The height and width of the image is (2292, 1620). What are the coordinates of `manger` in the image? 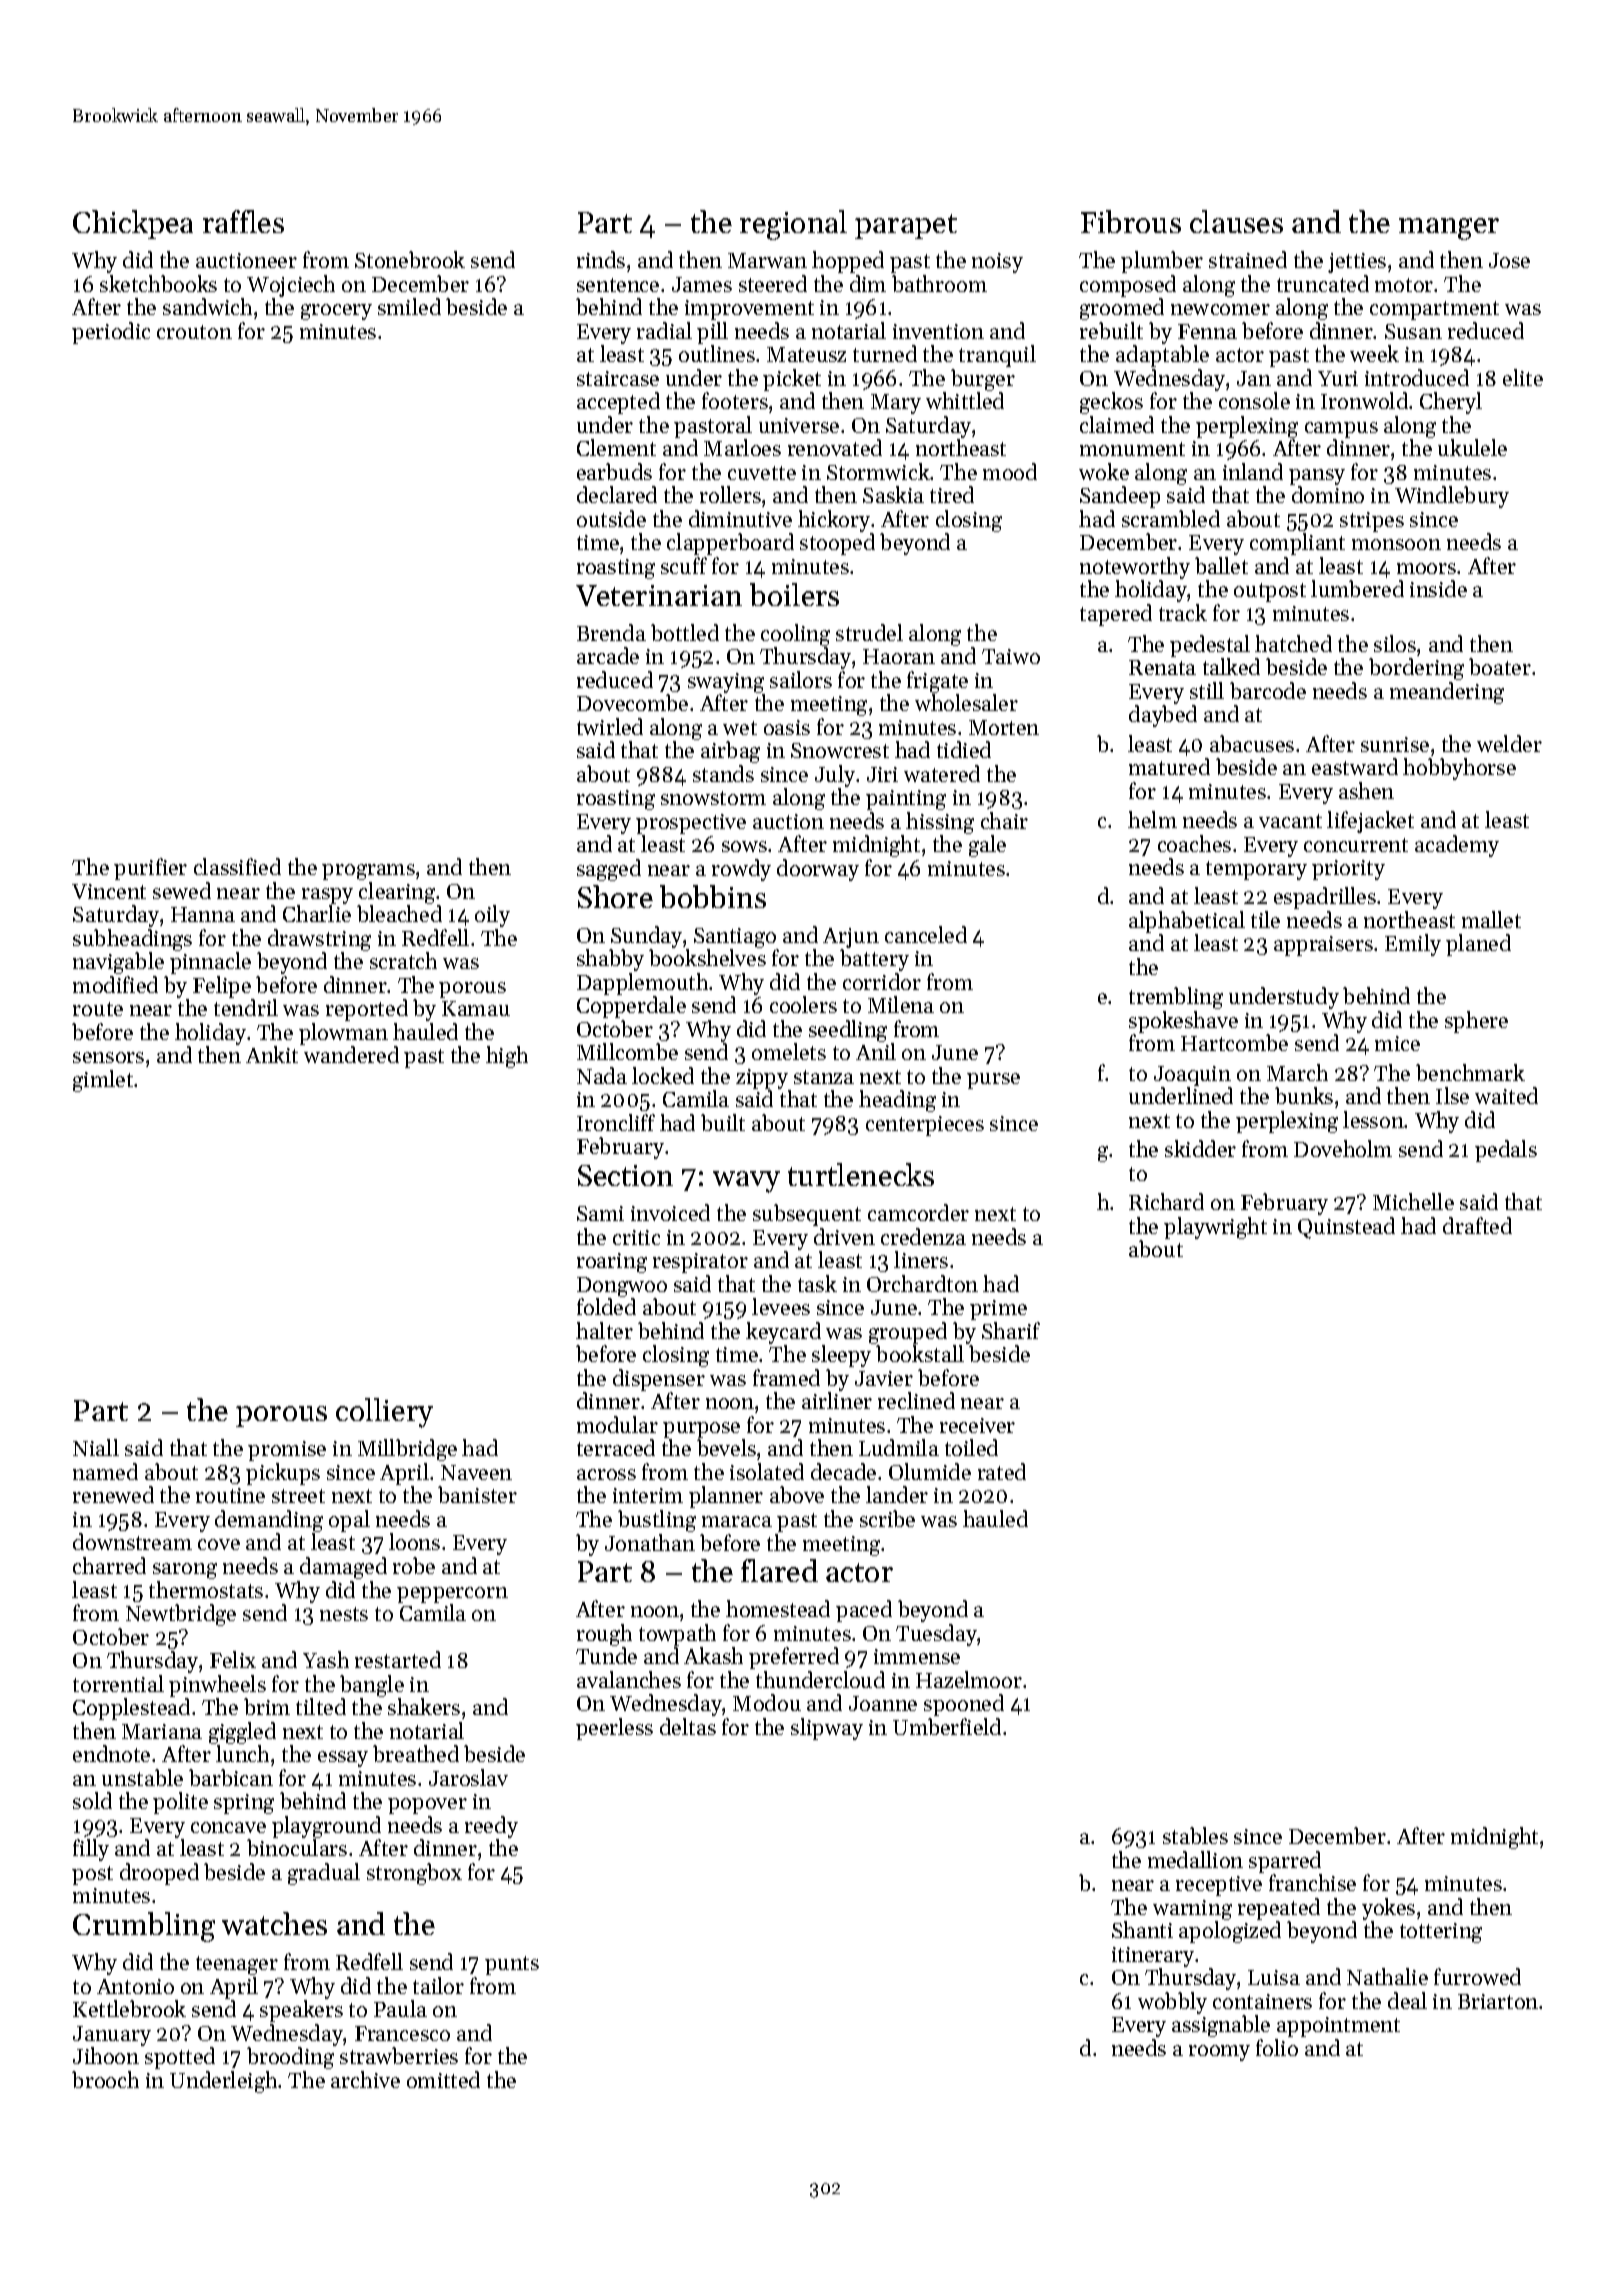 It's located at (1449, 229).
